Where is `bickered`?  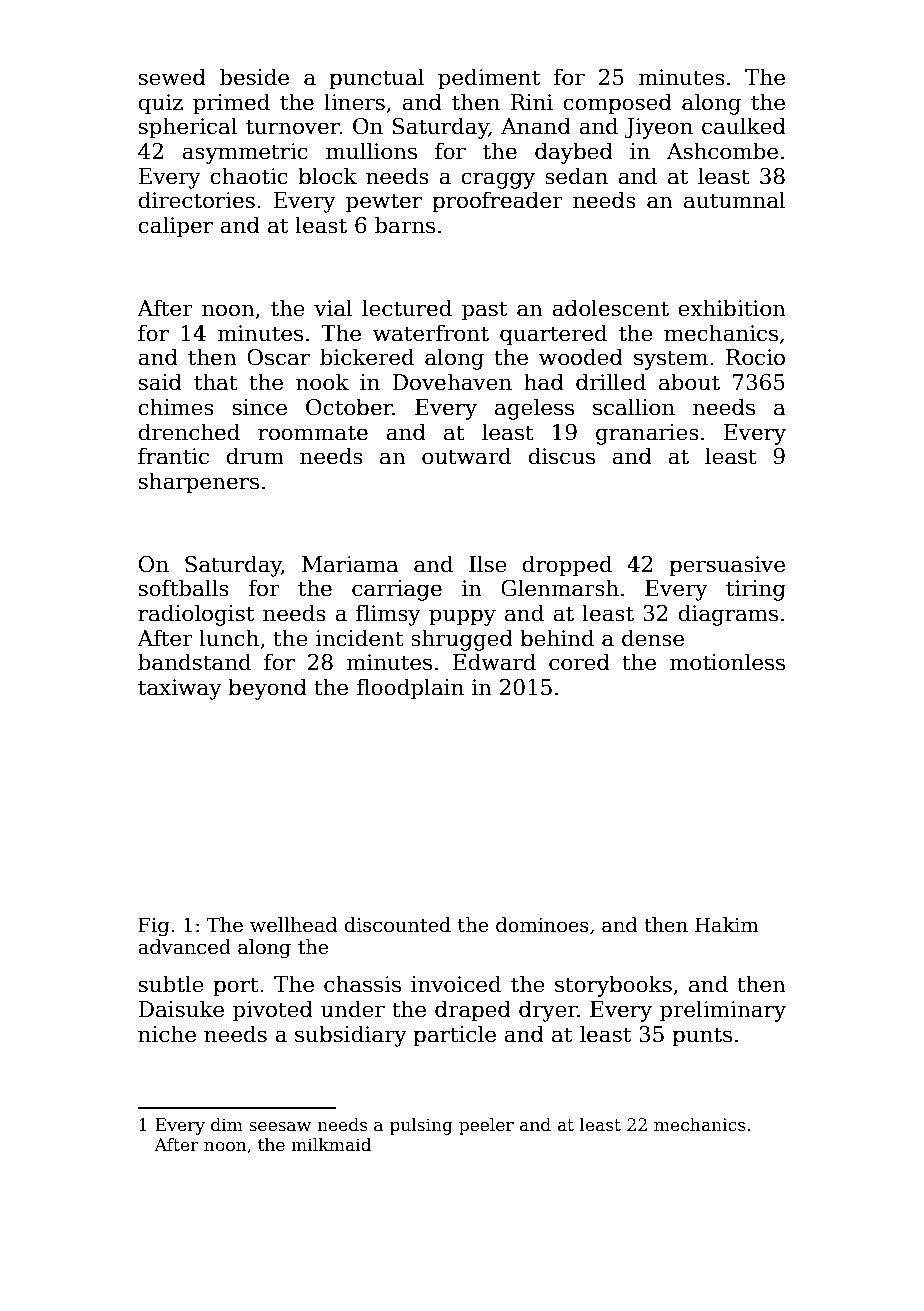
bickered is located at coordinates (367, 357).
